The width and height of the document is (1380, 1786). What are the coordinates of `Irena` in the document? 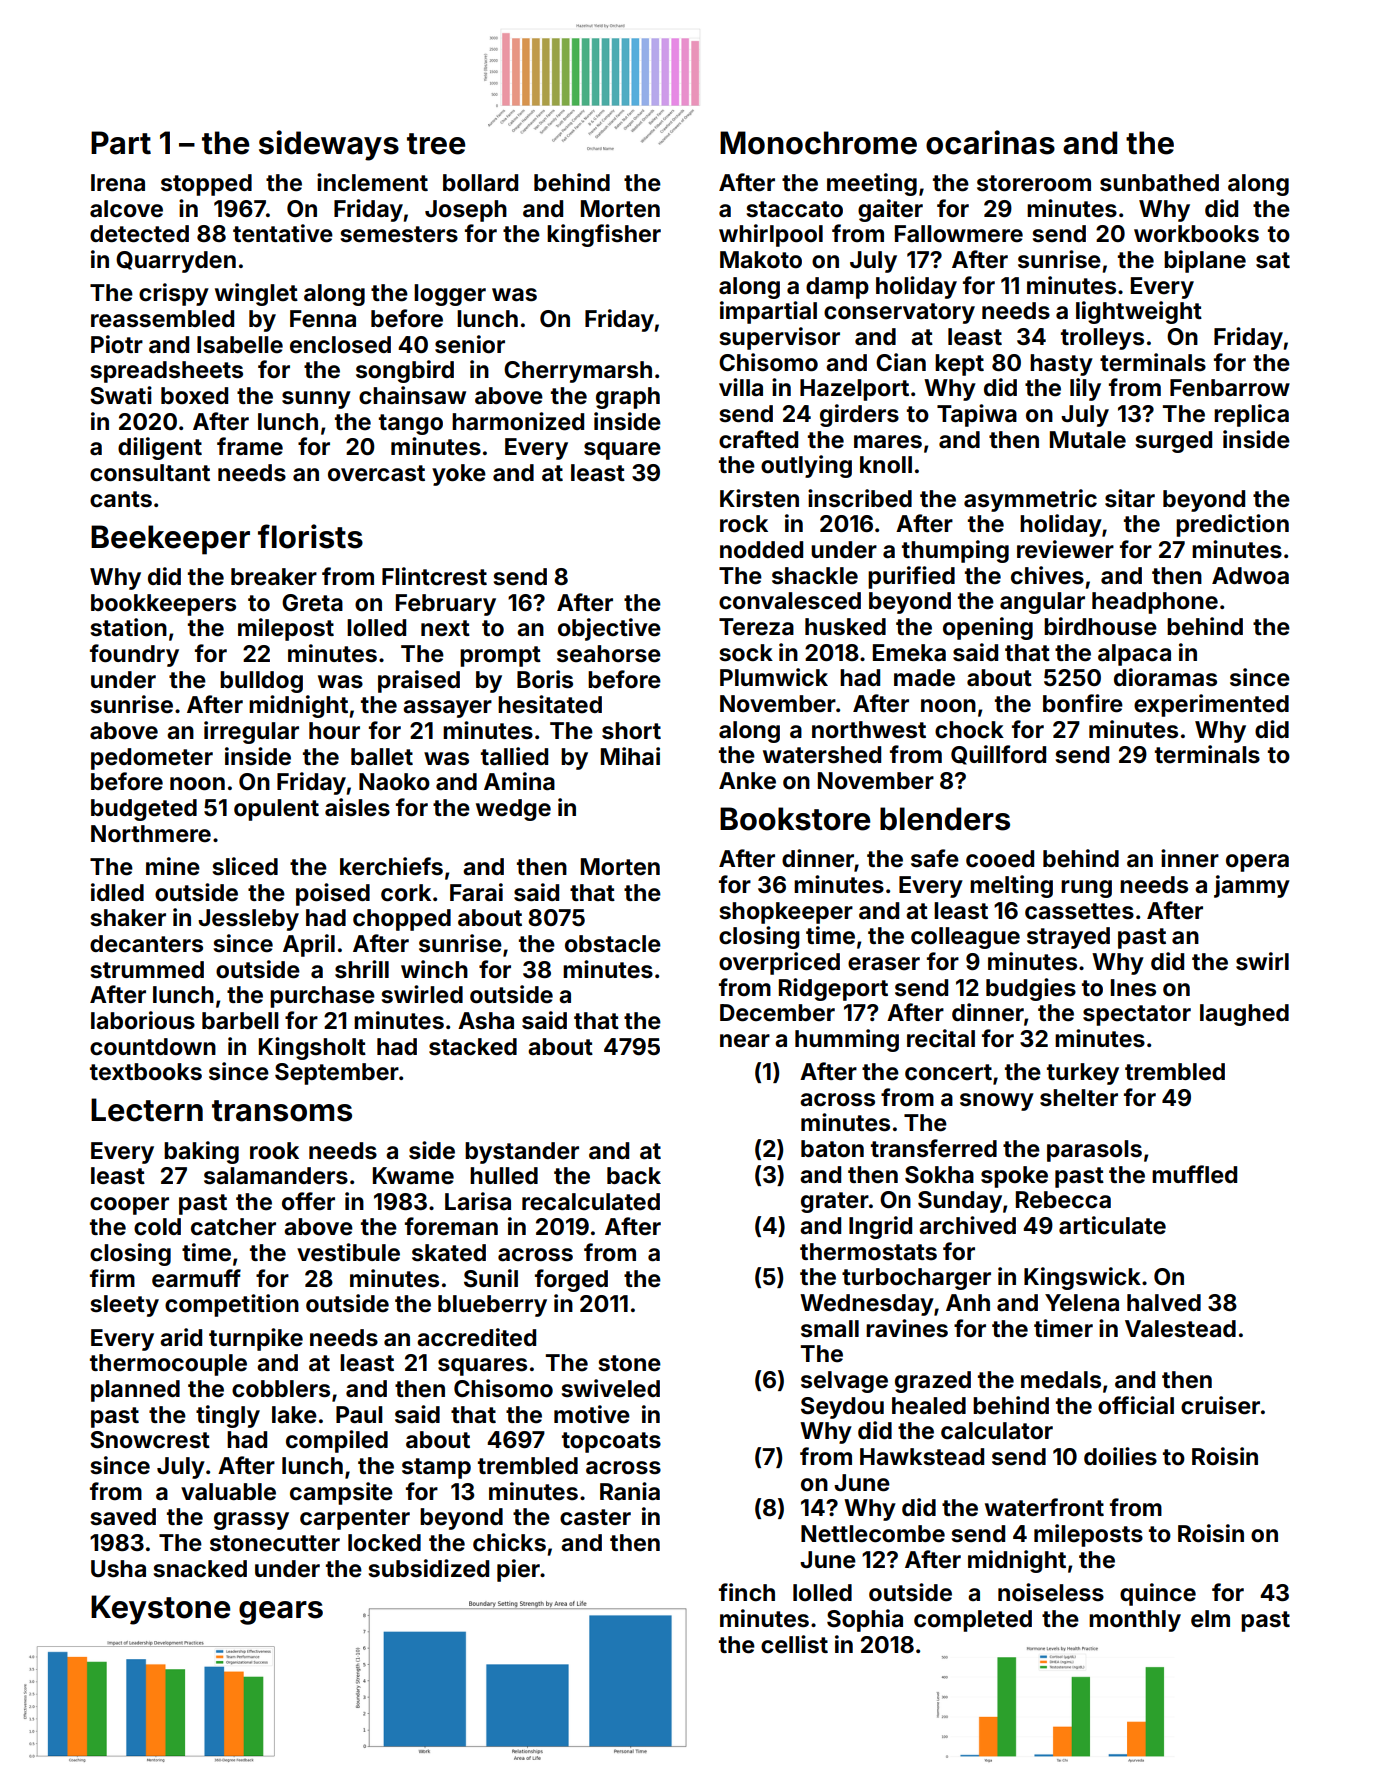 It's located at (118, 183).
